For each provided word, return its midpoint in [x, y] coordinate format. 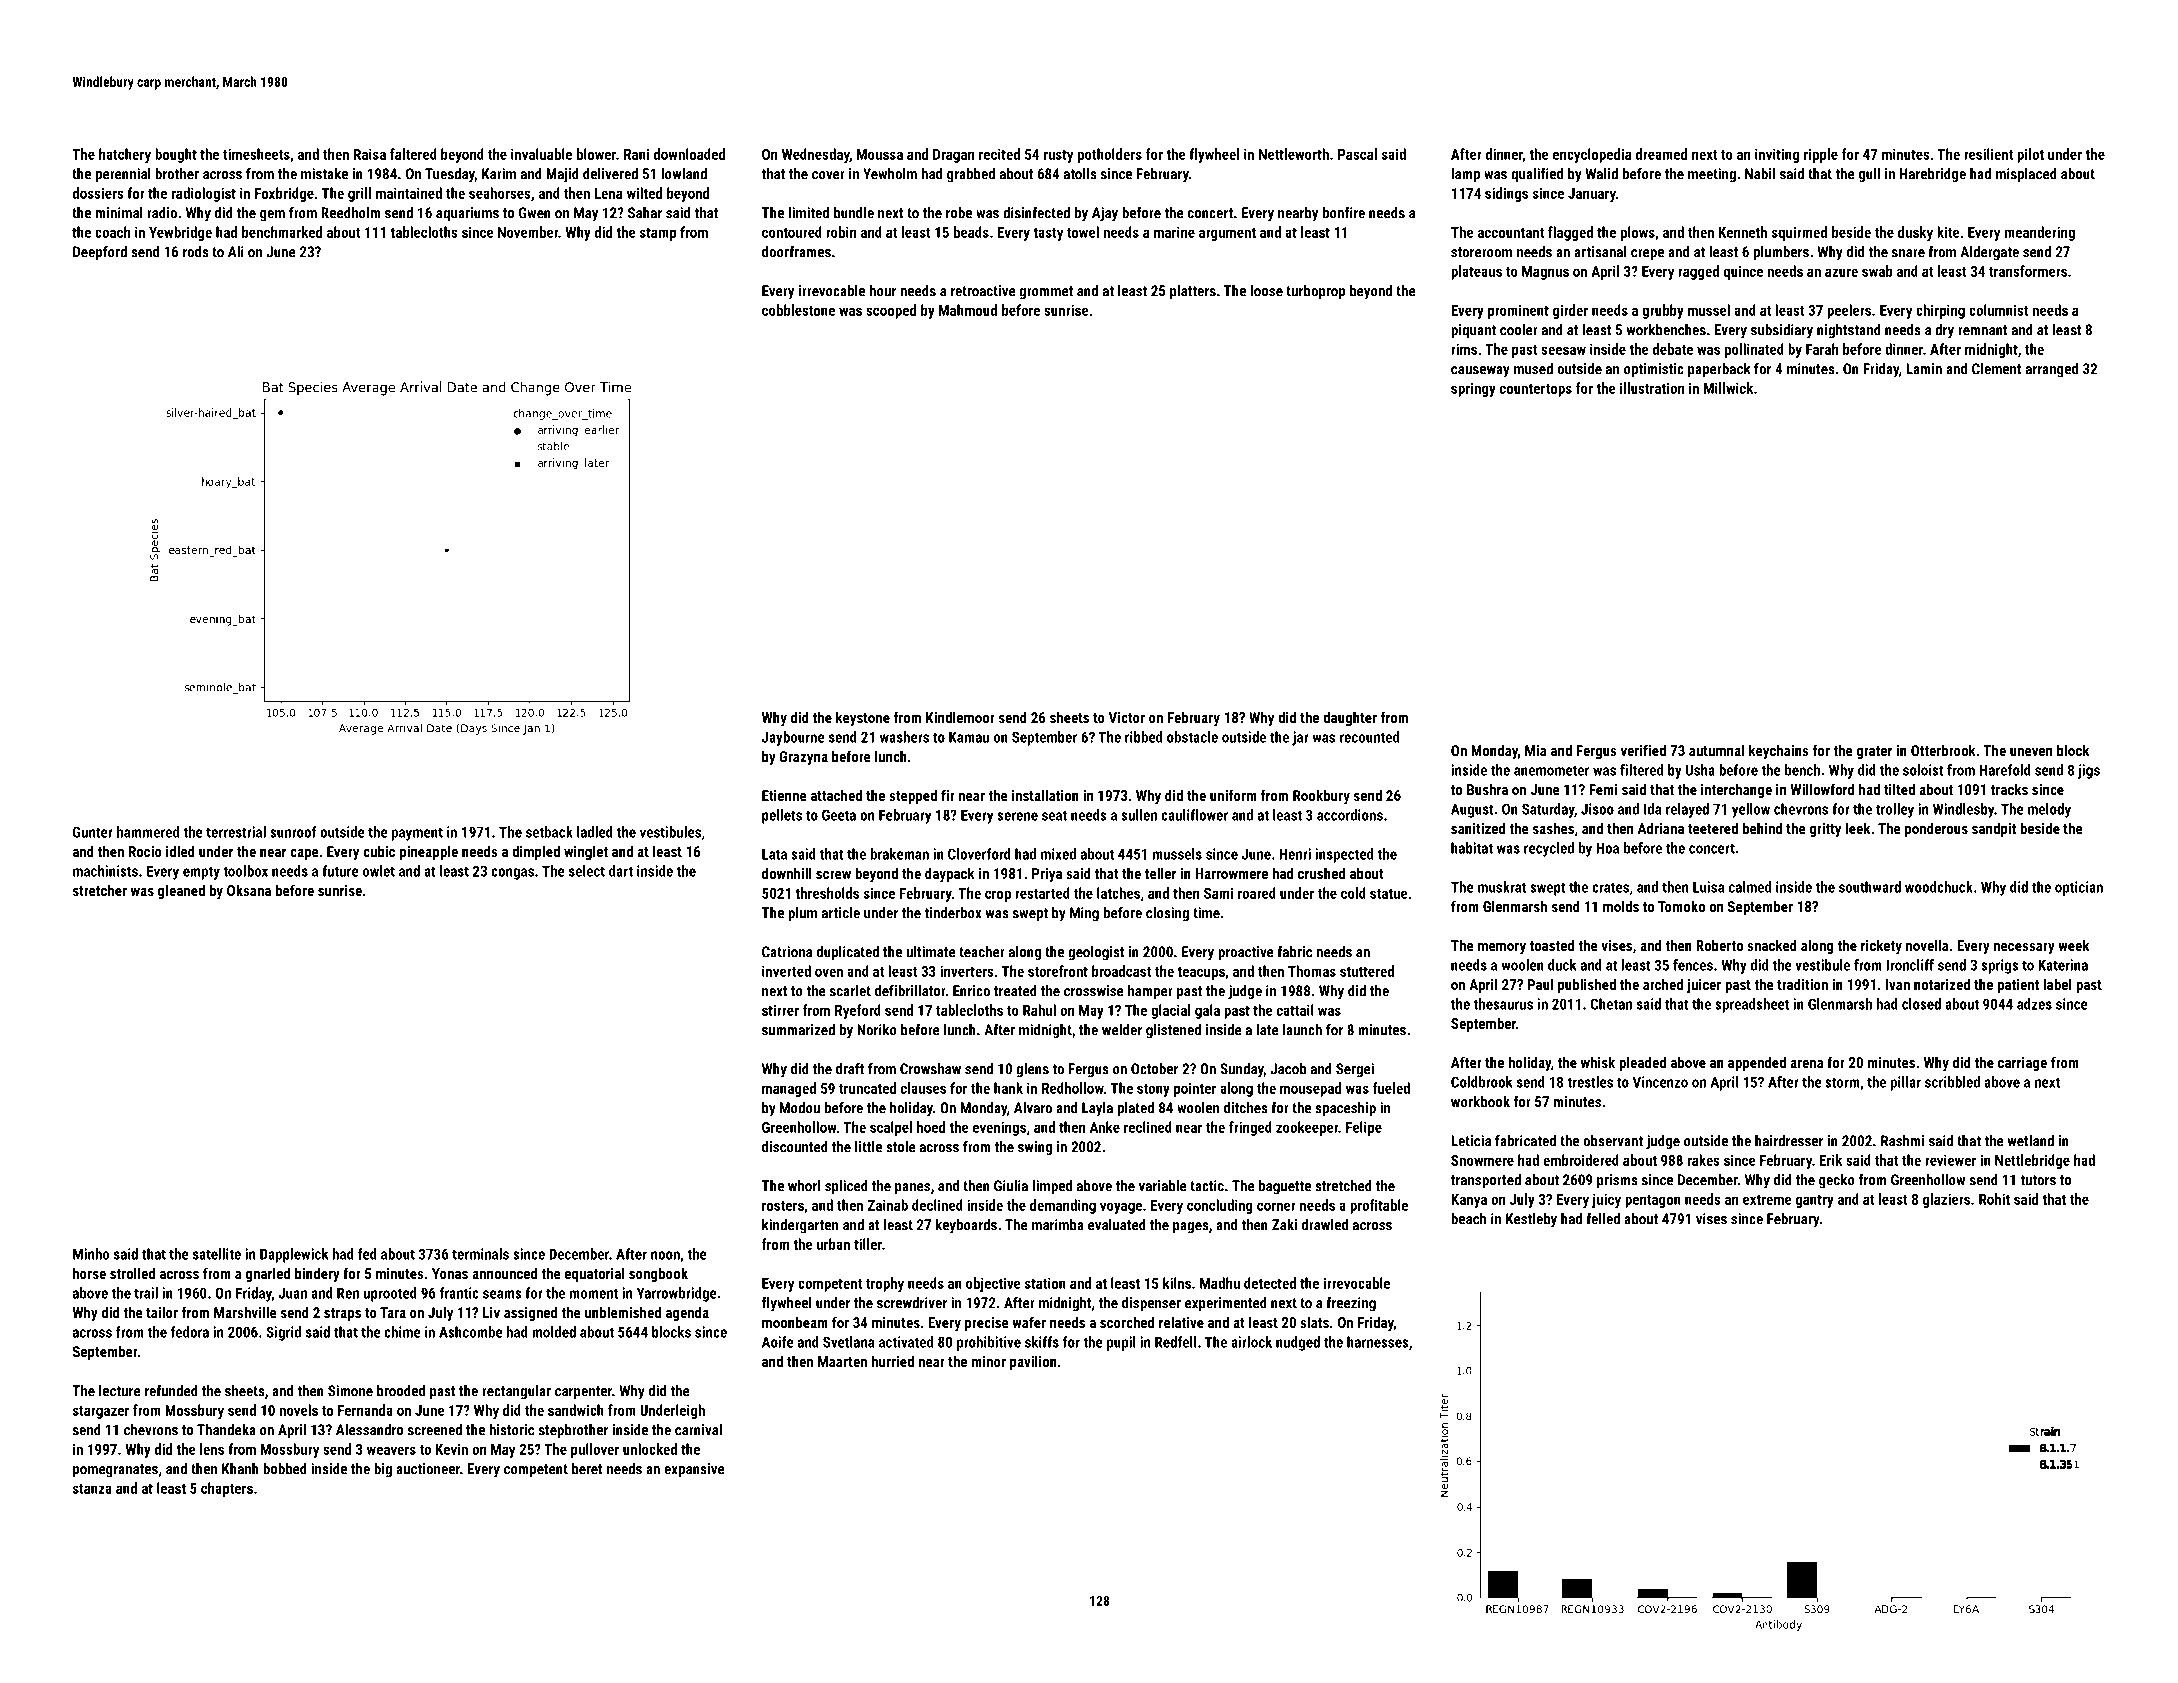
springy [1473, 389]
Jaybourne [793, 738]
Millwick [1728, 388]
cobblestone [798, 310]
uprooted [390, 1294]
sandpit [1994, 829]
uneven [2031, 752]
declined [937, 1205]
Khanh [240, 1469]
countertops [1536, 390]
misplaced [2026, 175]
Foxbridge [284, 194]
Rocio [145, 851]
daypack [950, 874]
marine [1174, 232]
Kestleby [1531, 1220]
